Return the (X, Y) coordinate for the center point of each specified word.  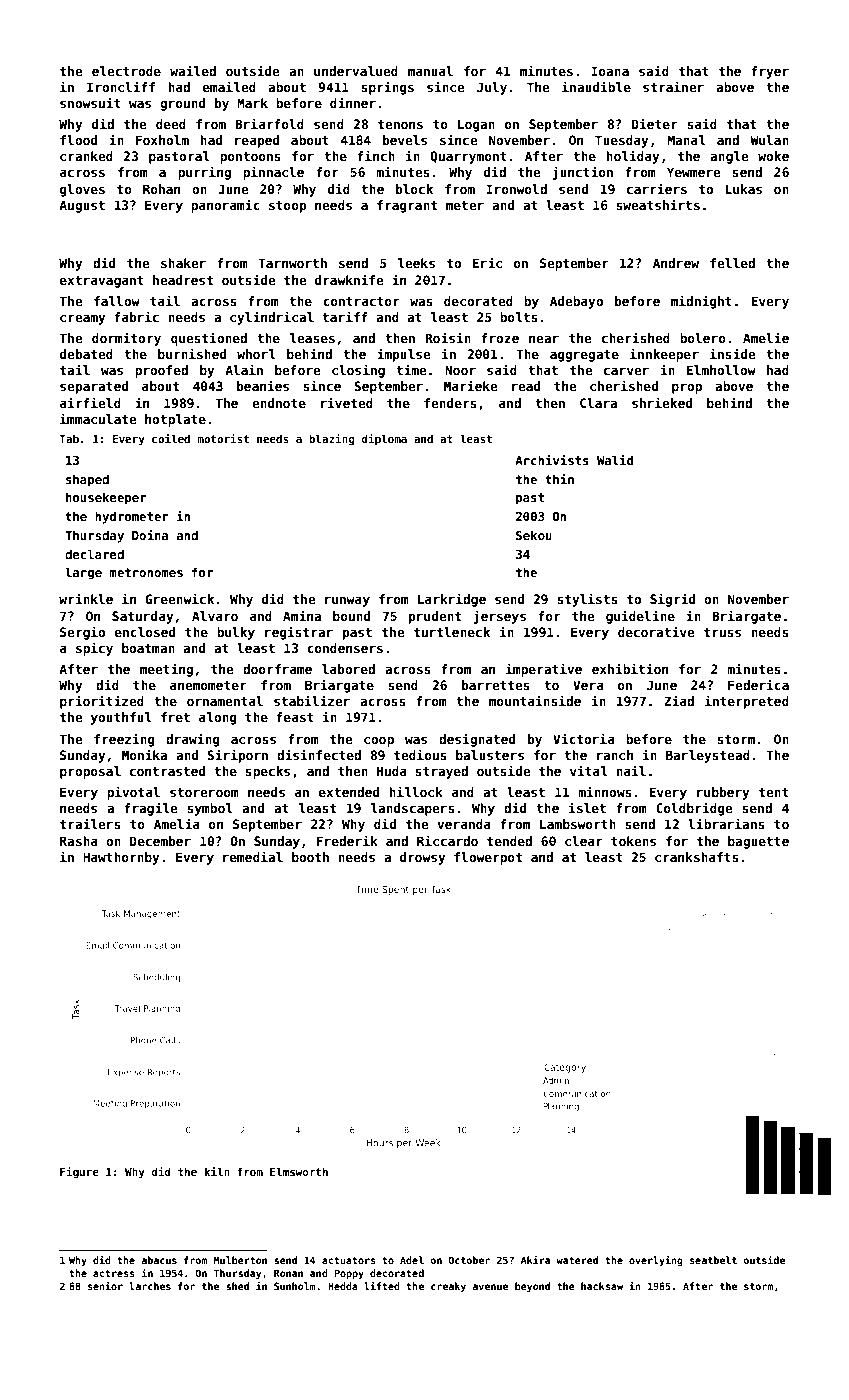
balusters (490, 755)
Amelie (766, 337)
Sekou (534, 535)
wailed (193, 70)
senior (105, 1286)
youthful (121, 718)
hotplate (175, 420)
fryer (770, 72)
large (83, 573)
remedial (253, 856)
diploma (384, 439)
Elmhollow (721, 370)
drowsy (423, 858)
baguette (758, 842)
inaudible (596, 86)
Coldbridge (694, 809)
